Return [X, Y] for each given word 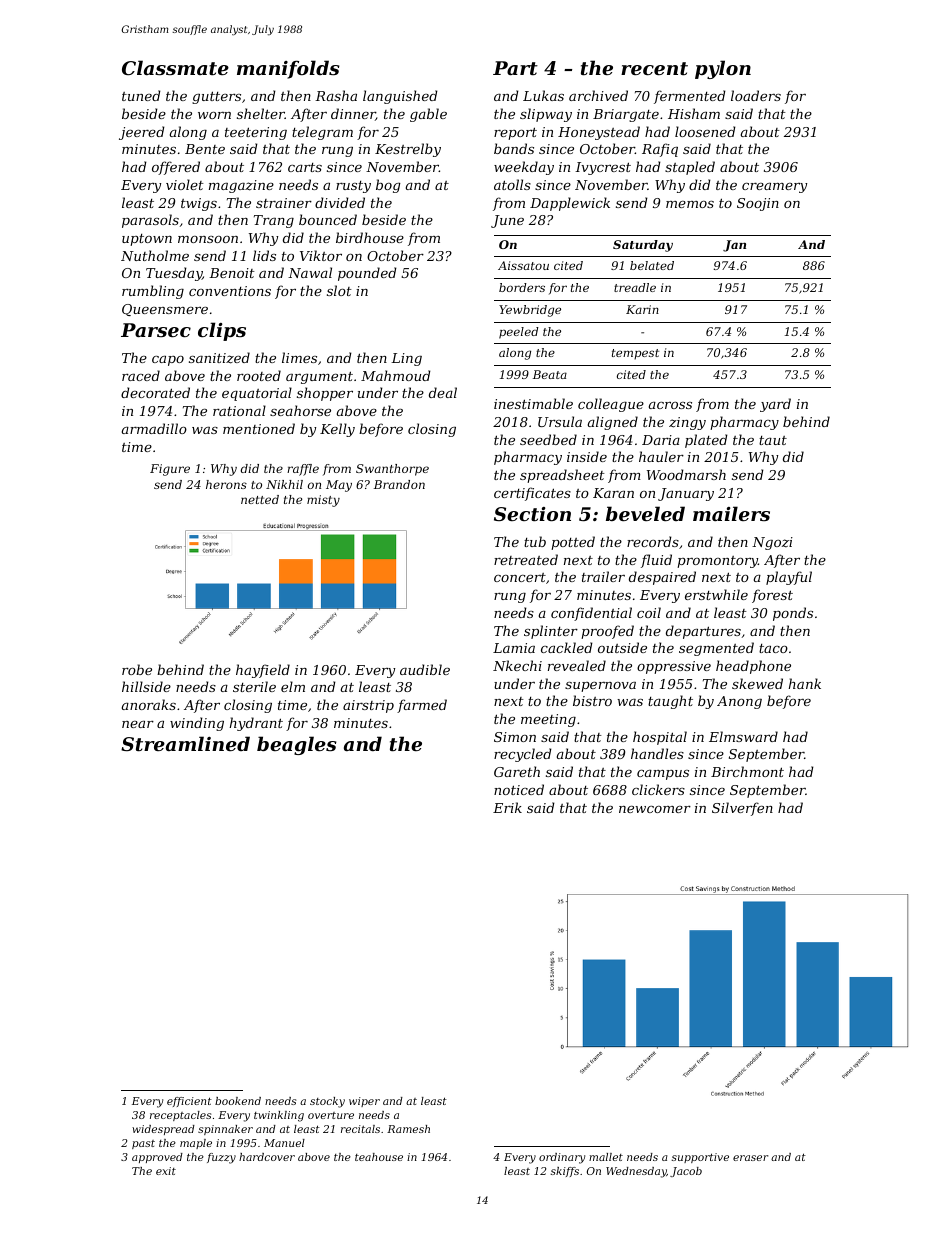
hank [805, 683]
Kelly [337, 430]
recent [654, 69]
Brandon [399, 484]
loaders [756, 95]
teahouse [379, 1157]
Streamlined [185, 744]
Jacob [686, 1172]
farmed [422, 706]
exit [166, 1171]
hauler [661, 456]
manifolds [288, 69]
